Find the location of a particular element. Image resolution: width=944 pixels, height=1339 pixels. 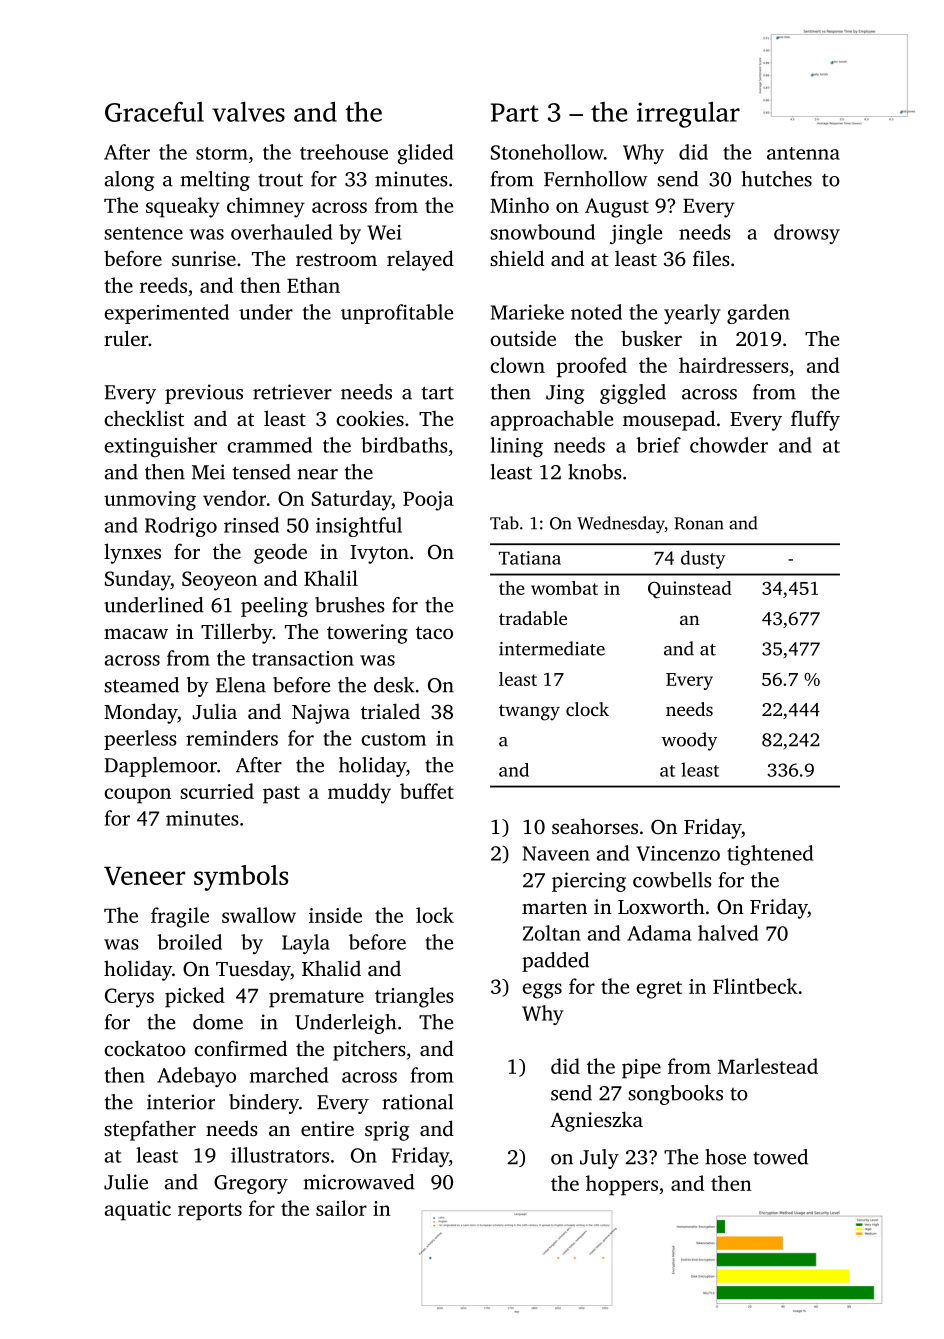

Graceful is located at coordinates (154, 112).
